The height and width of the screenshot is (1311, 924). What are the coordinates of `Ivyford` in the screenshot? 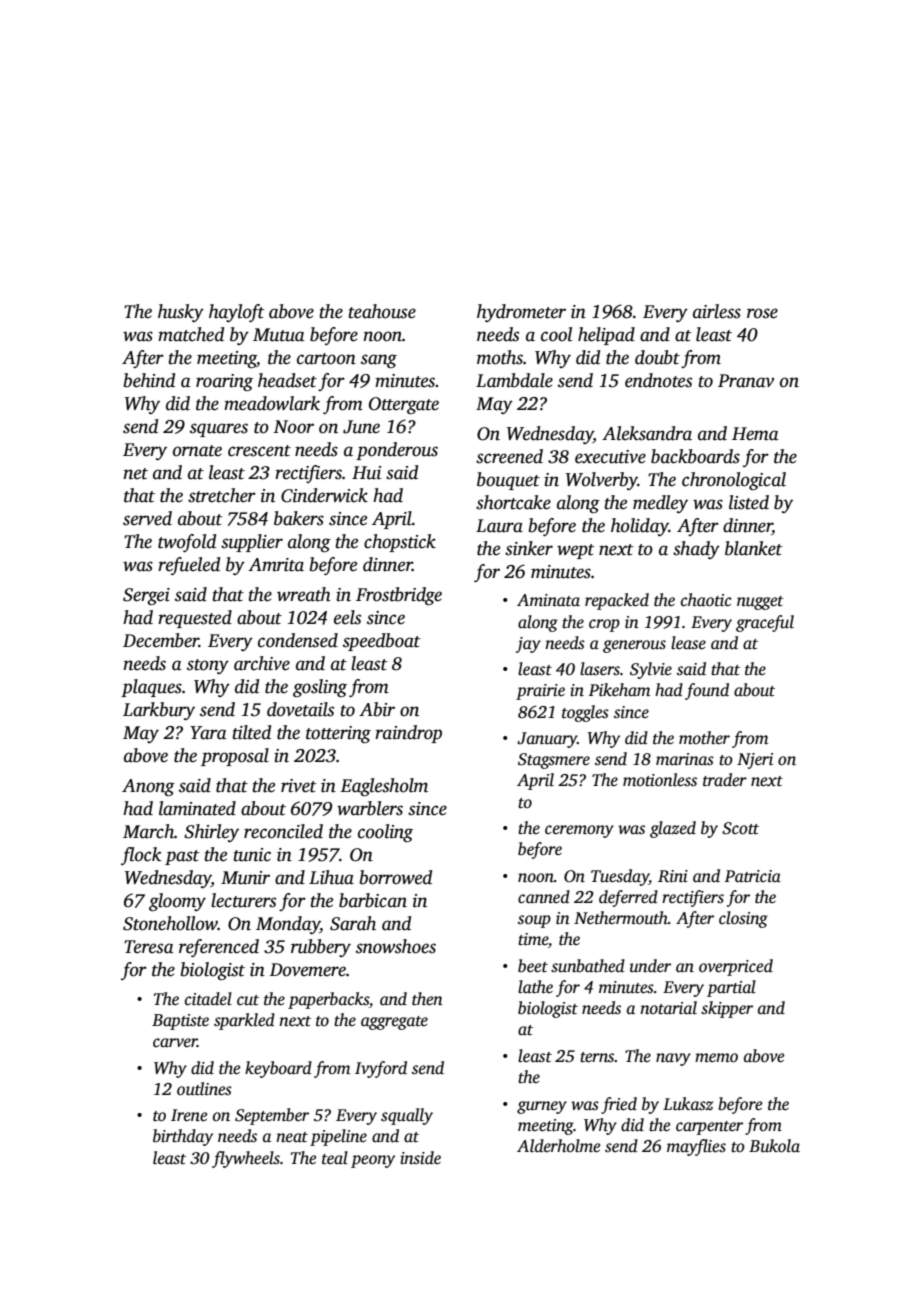 It's located at (381, 1069).
